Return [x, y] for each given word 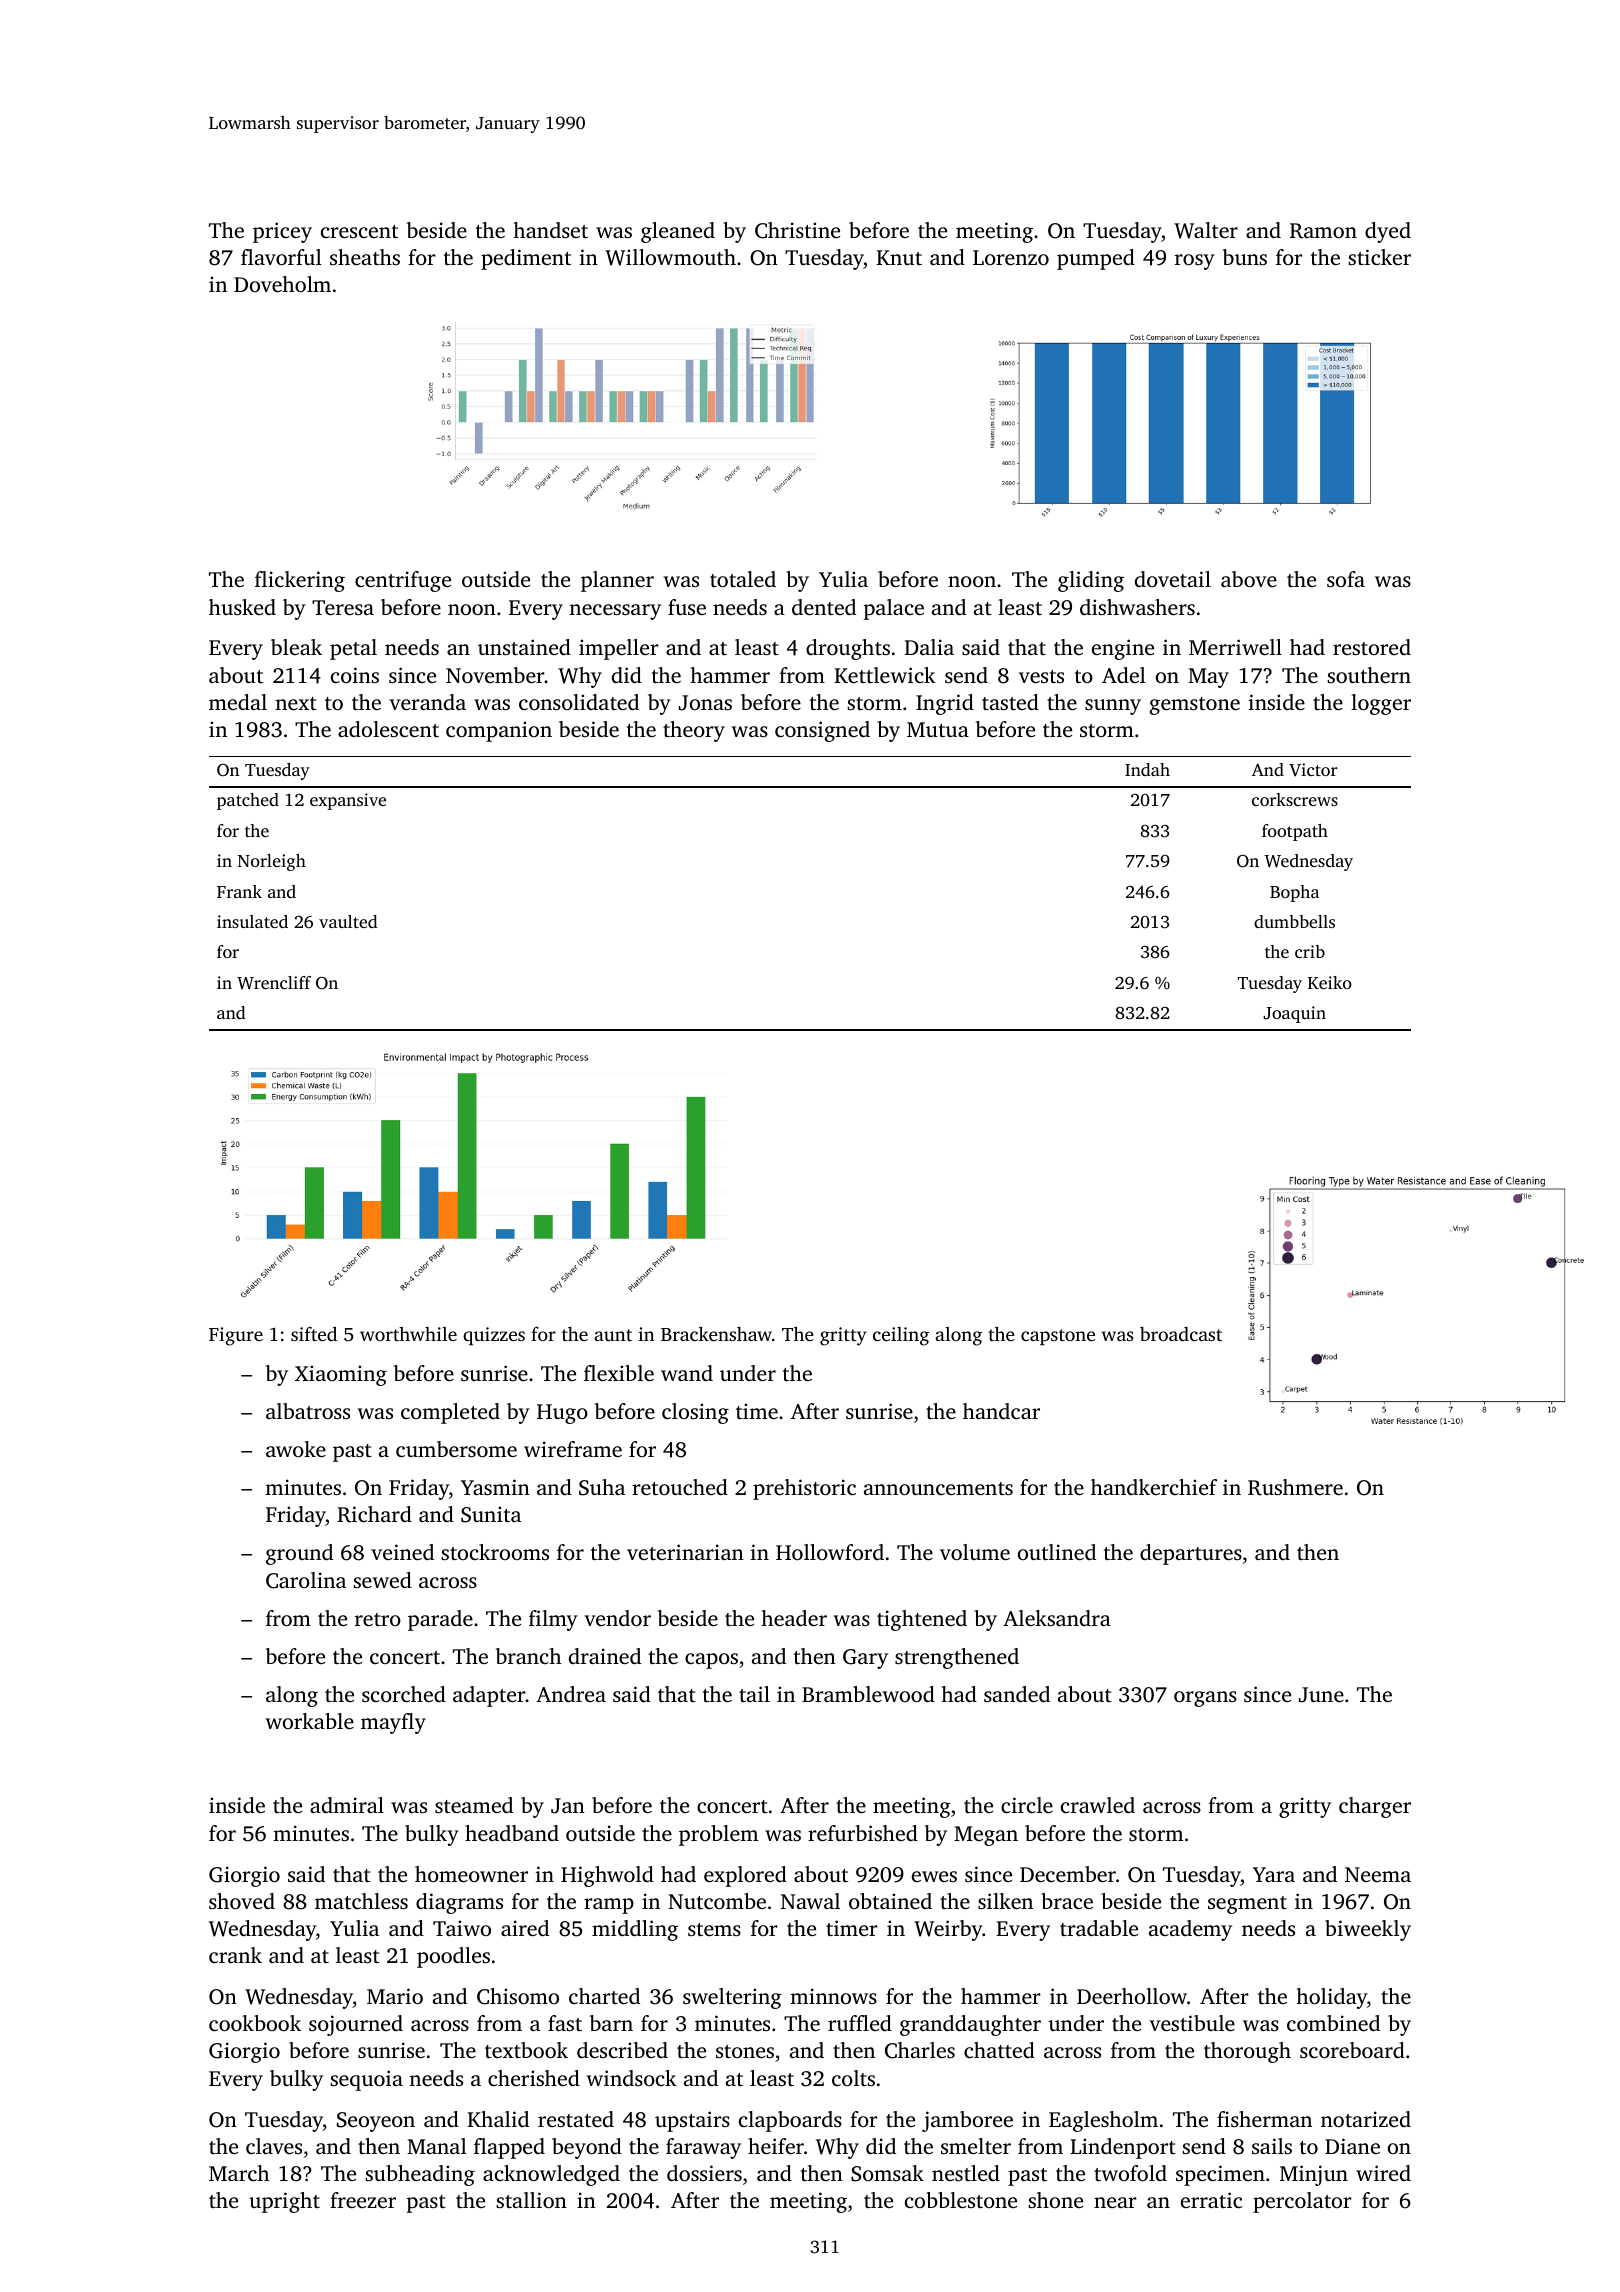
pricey [282, 232]
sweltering [732, 1998]
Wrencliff [274, 983]
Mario [395, 1996]
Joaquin [1294, 1014]
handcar [1001, 1411]
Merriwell [1235, 647]
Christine [797, 230]
